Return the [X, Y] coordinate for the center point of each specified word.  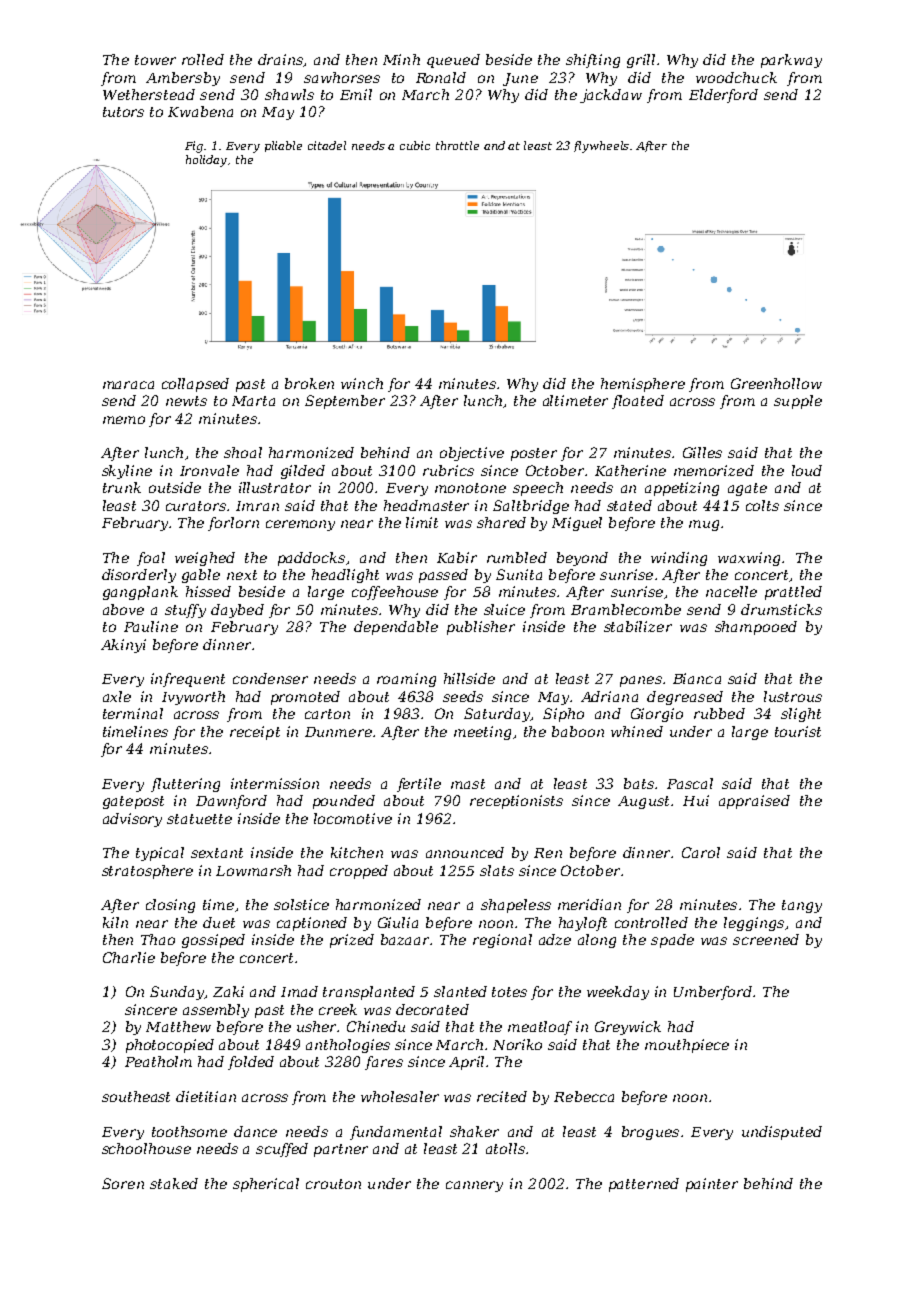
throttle [457, 145]
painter [712, 1185]
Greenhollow [776, 383]
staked [174, 1183]
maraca [128, 385]
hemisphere [643, 385]
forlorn [233, 524]
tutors [123, 112]
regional [502, 941]
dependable [396, 628]
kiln [115, 922]
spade [672, 941]
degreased [685, 698]
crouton [333, 1184]
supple [798, 402]
